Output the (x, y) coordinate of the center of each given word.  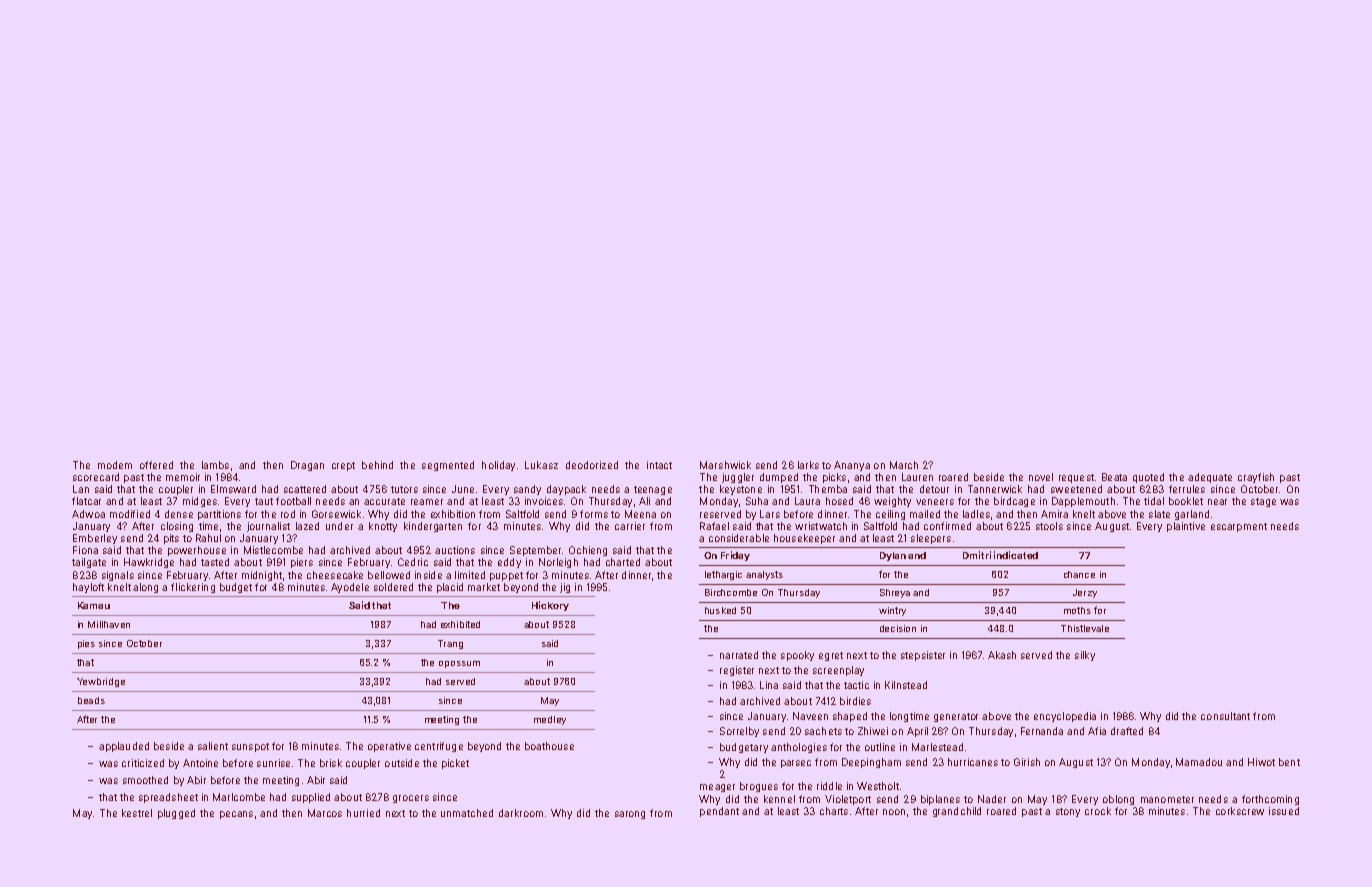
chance (1079, 574)
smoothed (145, 780)
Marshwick (725, 465)
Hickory (550, 606)
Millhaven (109, 624)
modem (115, 465)
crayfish (1256, 478)
